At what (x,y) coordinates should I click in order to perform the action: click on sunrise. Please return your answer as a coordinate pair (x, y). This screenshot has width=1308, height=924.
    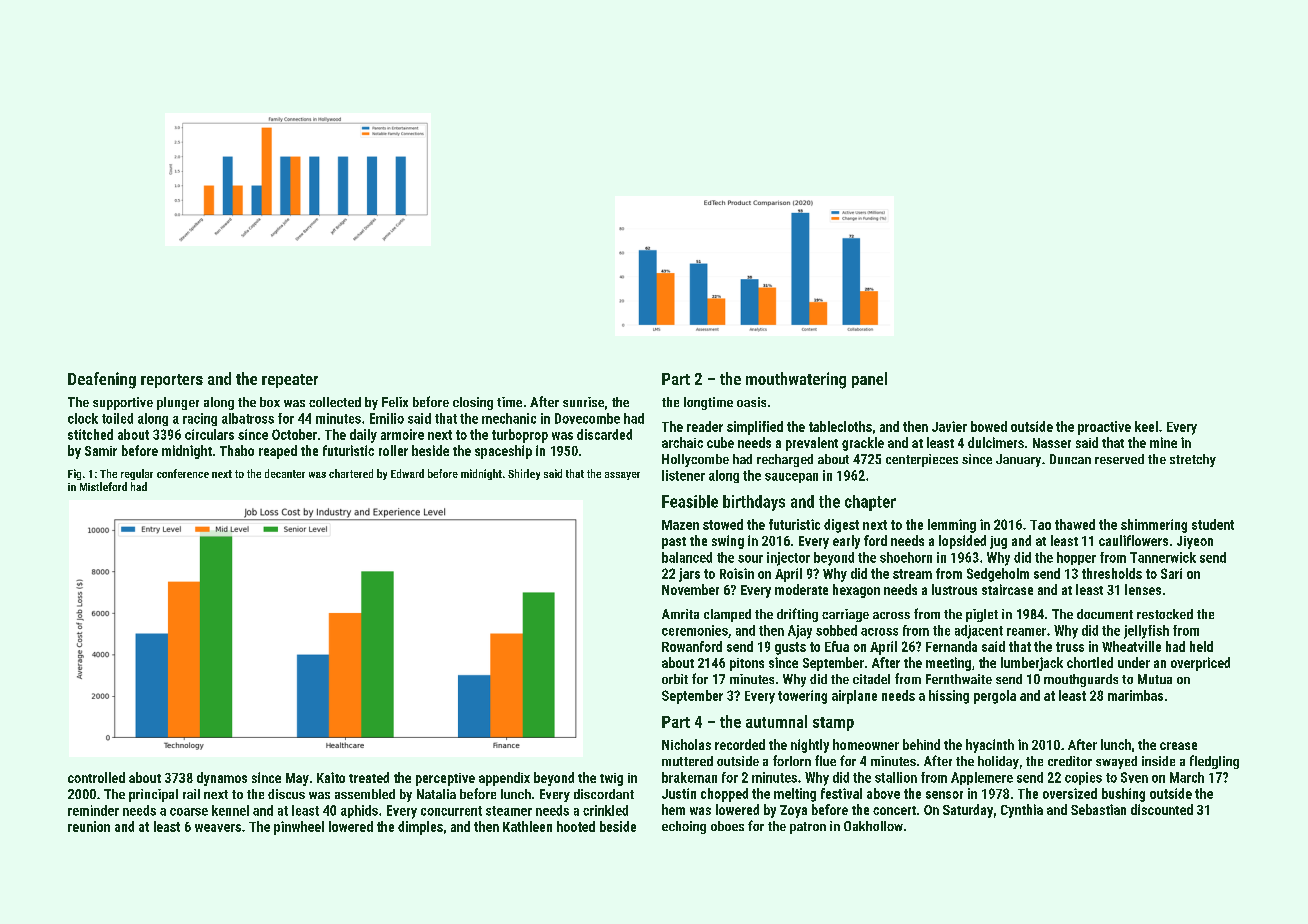
    Looking at the image, I should click on (583, 402).
